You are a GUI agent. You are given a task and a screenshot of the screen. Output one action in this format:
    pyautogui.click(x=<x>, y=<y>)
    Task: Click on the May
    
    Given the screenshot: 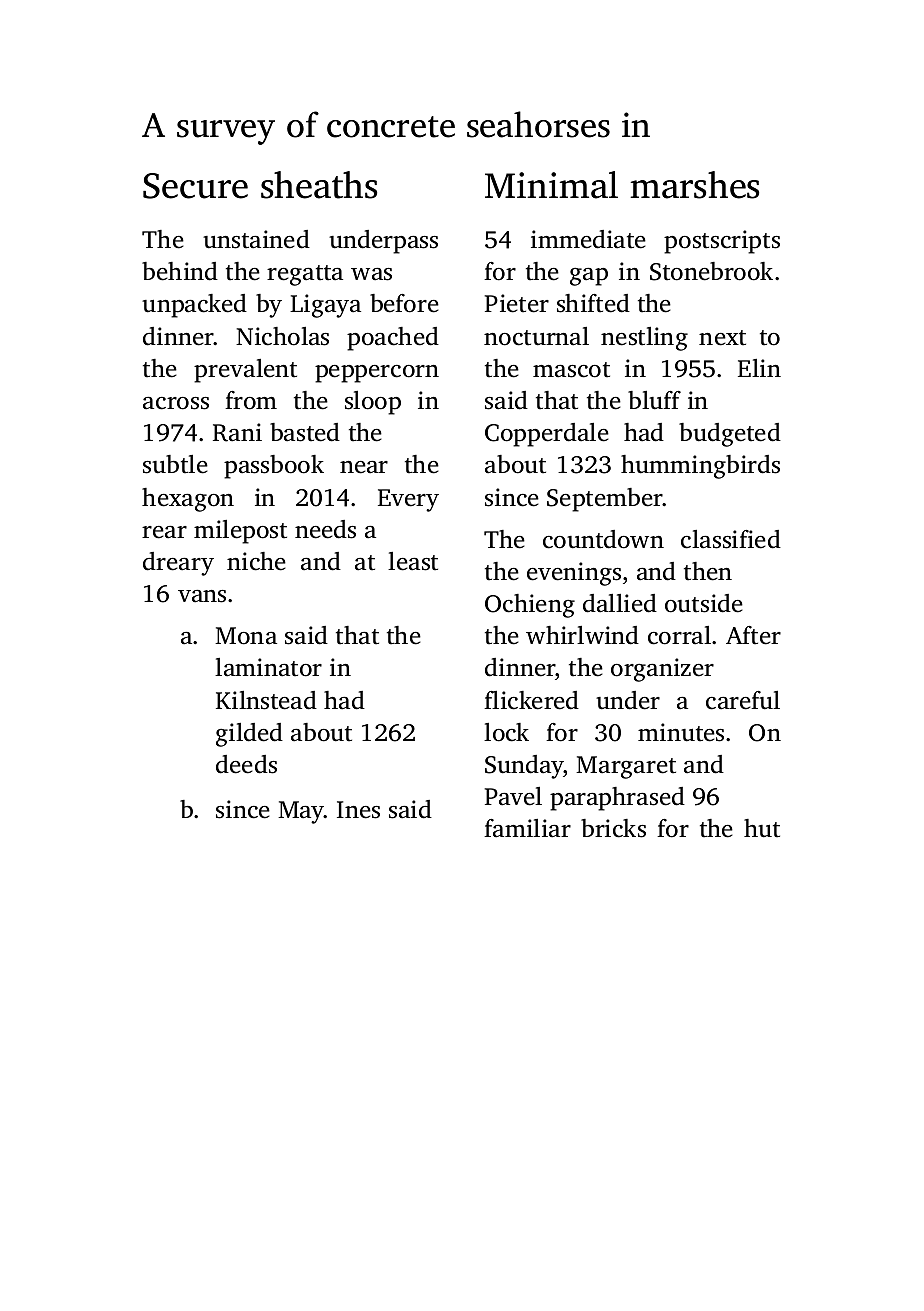 What is the action you would take?
    pyautogui.click(x=301, y=812)
